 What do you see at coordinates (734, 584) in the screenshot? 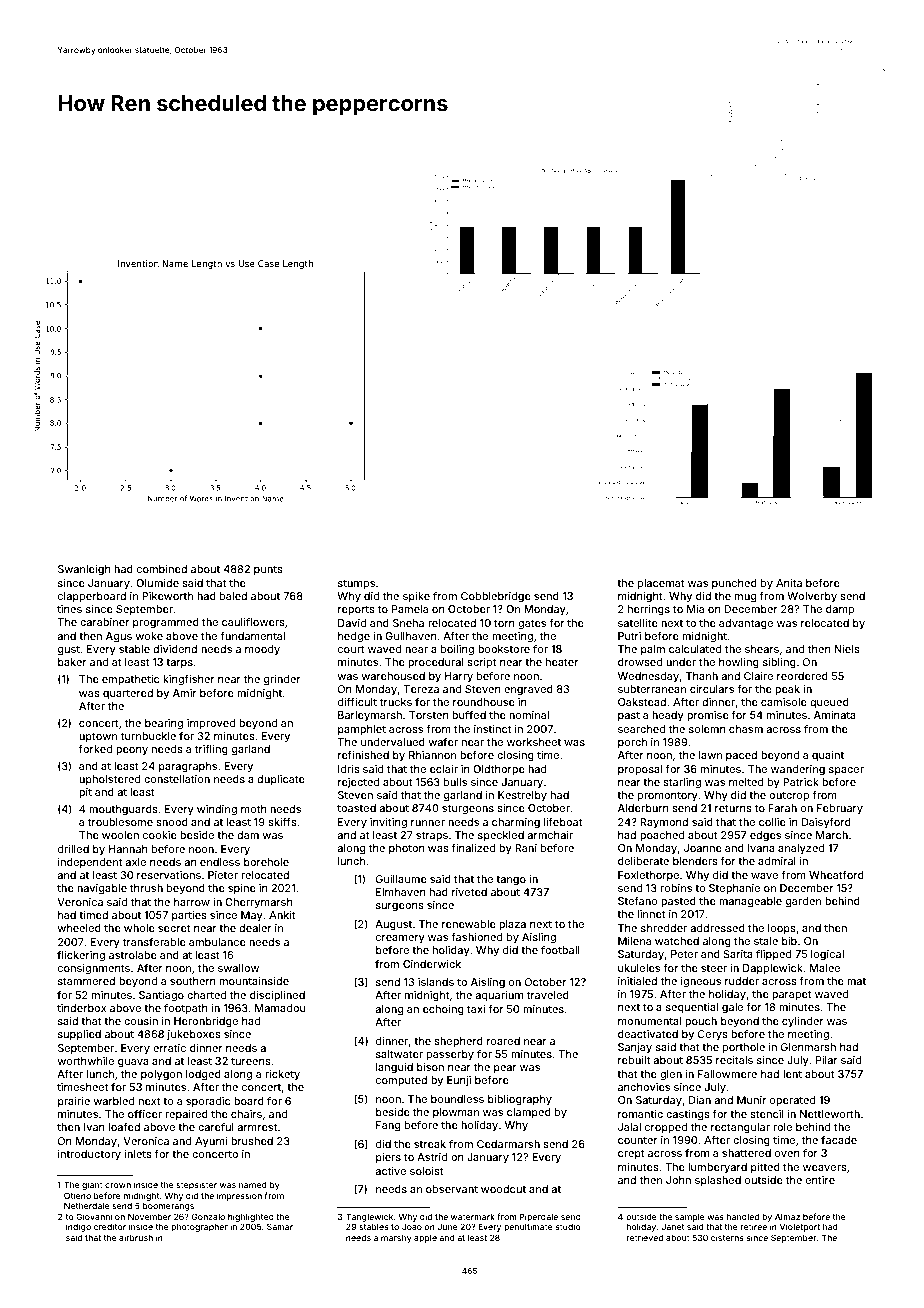
I see `punched` at bounding box center [734, 584].
